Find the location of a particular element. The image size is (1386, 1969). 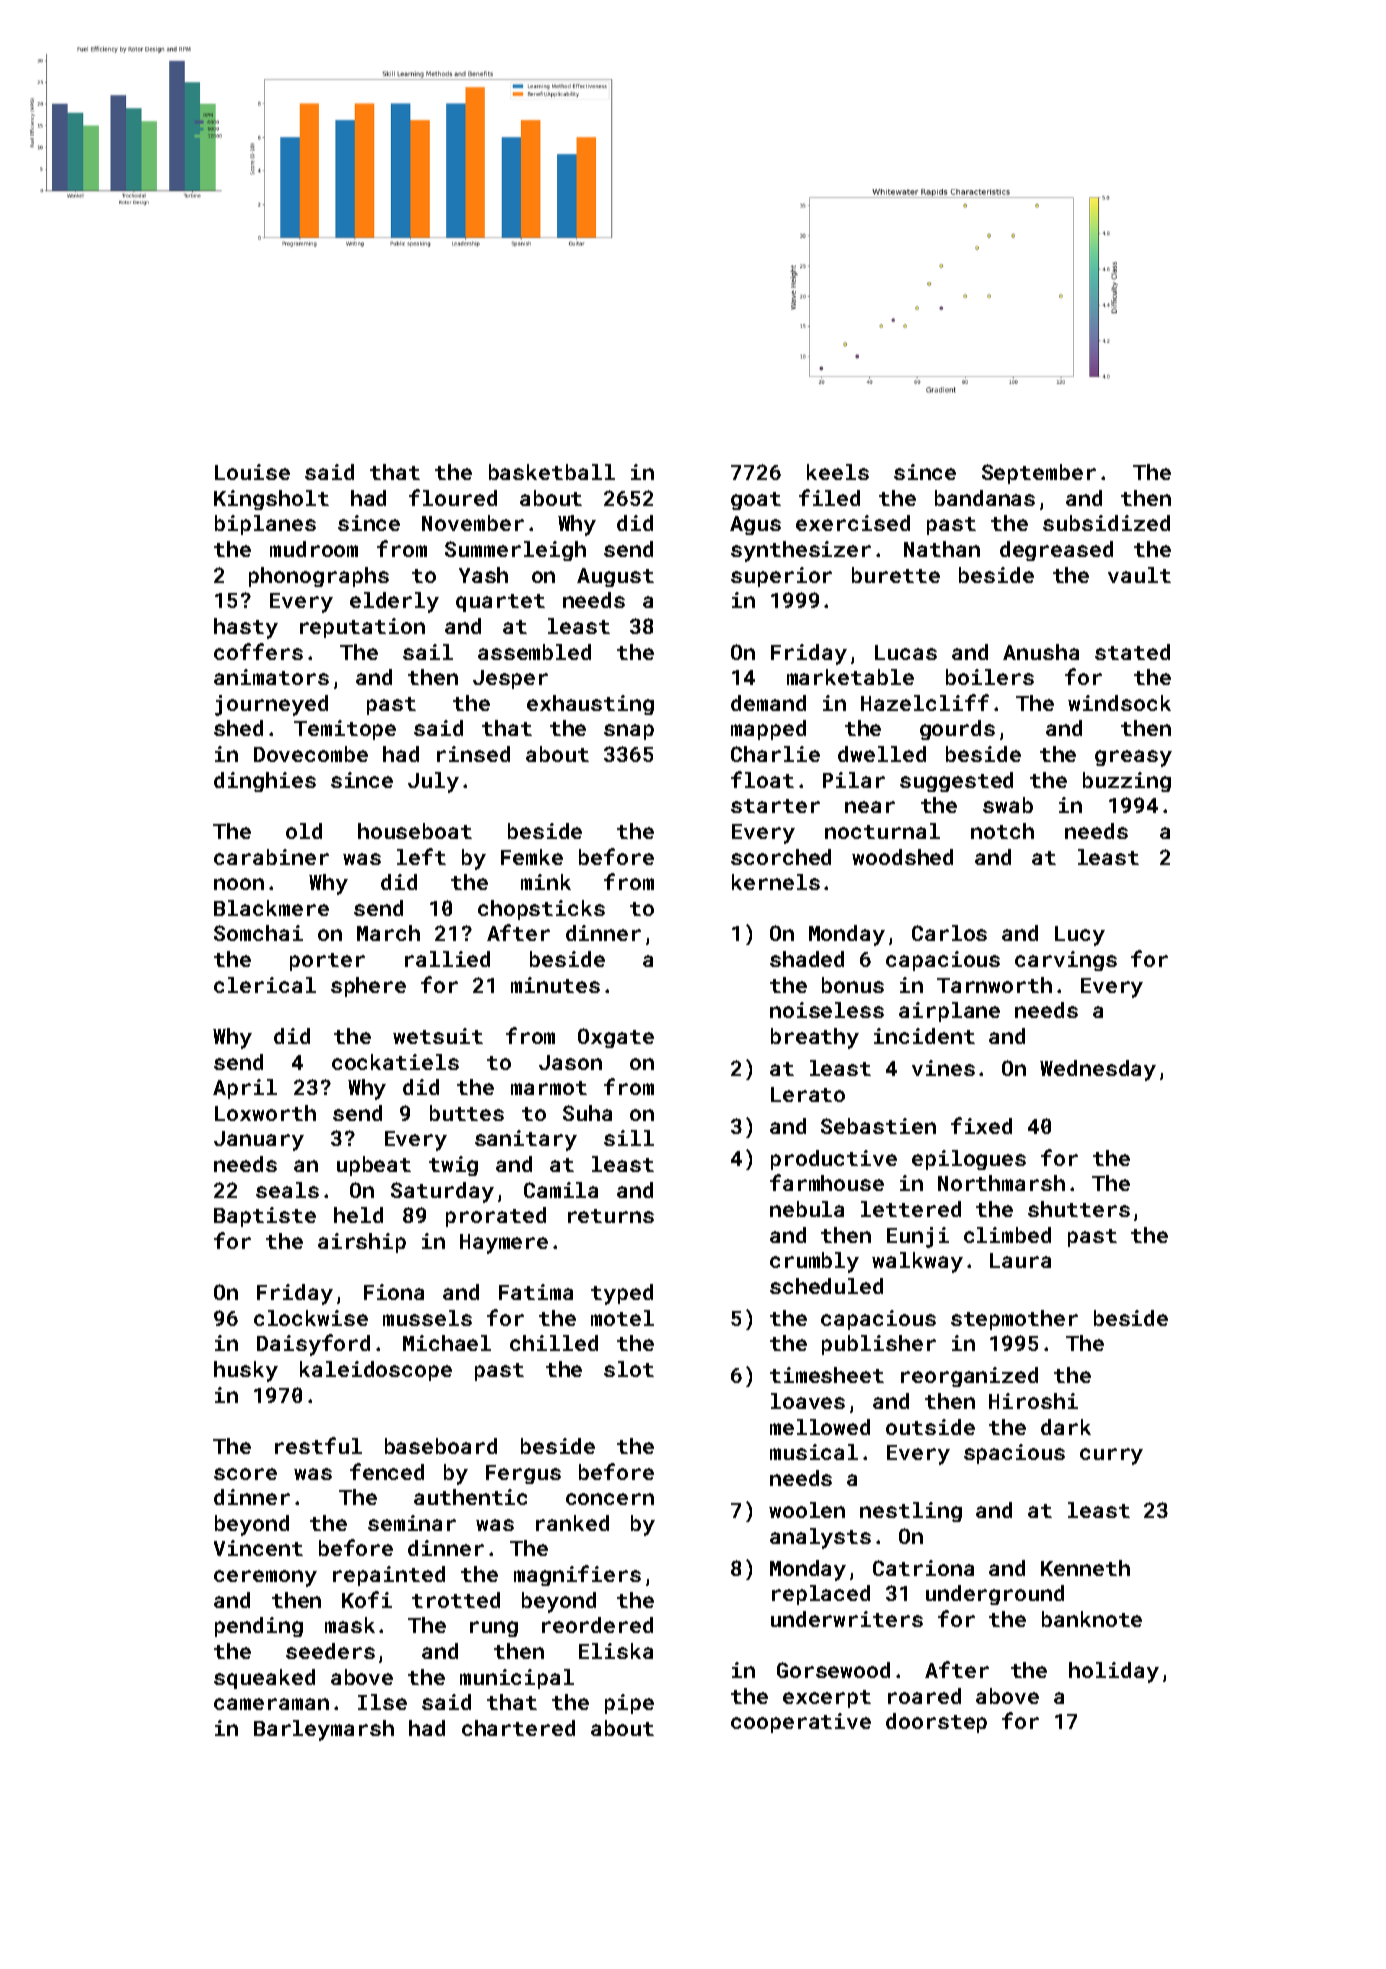

replaced is located at coordinates (821, 1595).
